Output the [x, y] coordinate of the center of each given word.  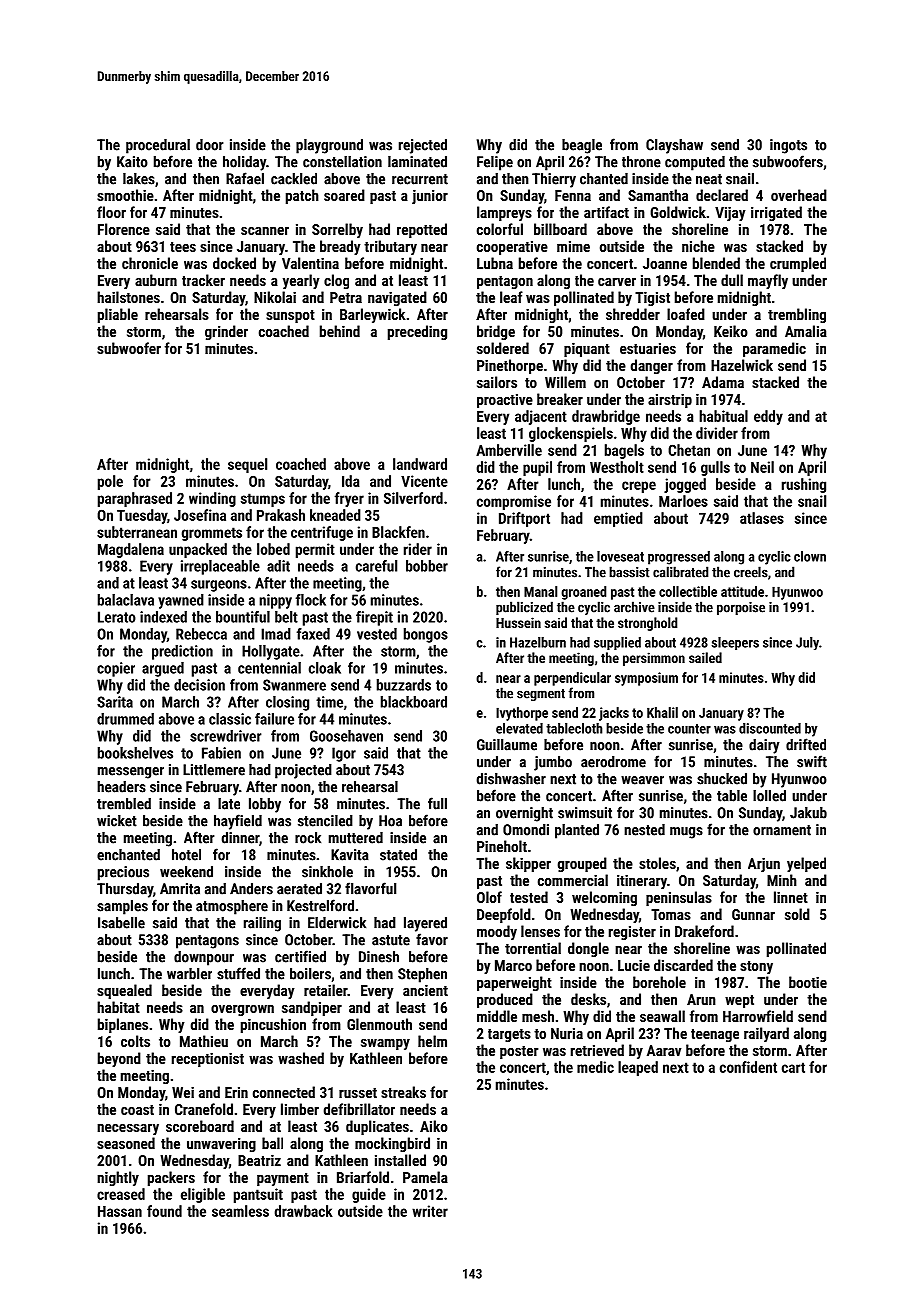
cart [793, 1067]
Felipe [495, 163]
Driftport [524, 519]
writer [430, 1211]
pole [110, 482]
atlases [762, 518]
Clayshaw [674, 146]
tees [183, 247]
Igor [344, 754]
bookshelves [135, 753]
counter [689, 729]
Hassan [120, 1211]
